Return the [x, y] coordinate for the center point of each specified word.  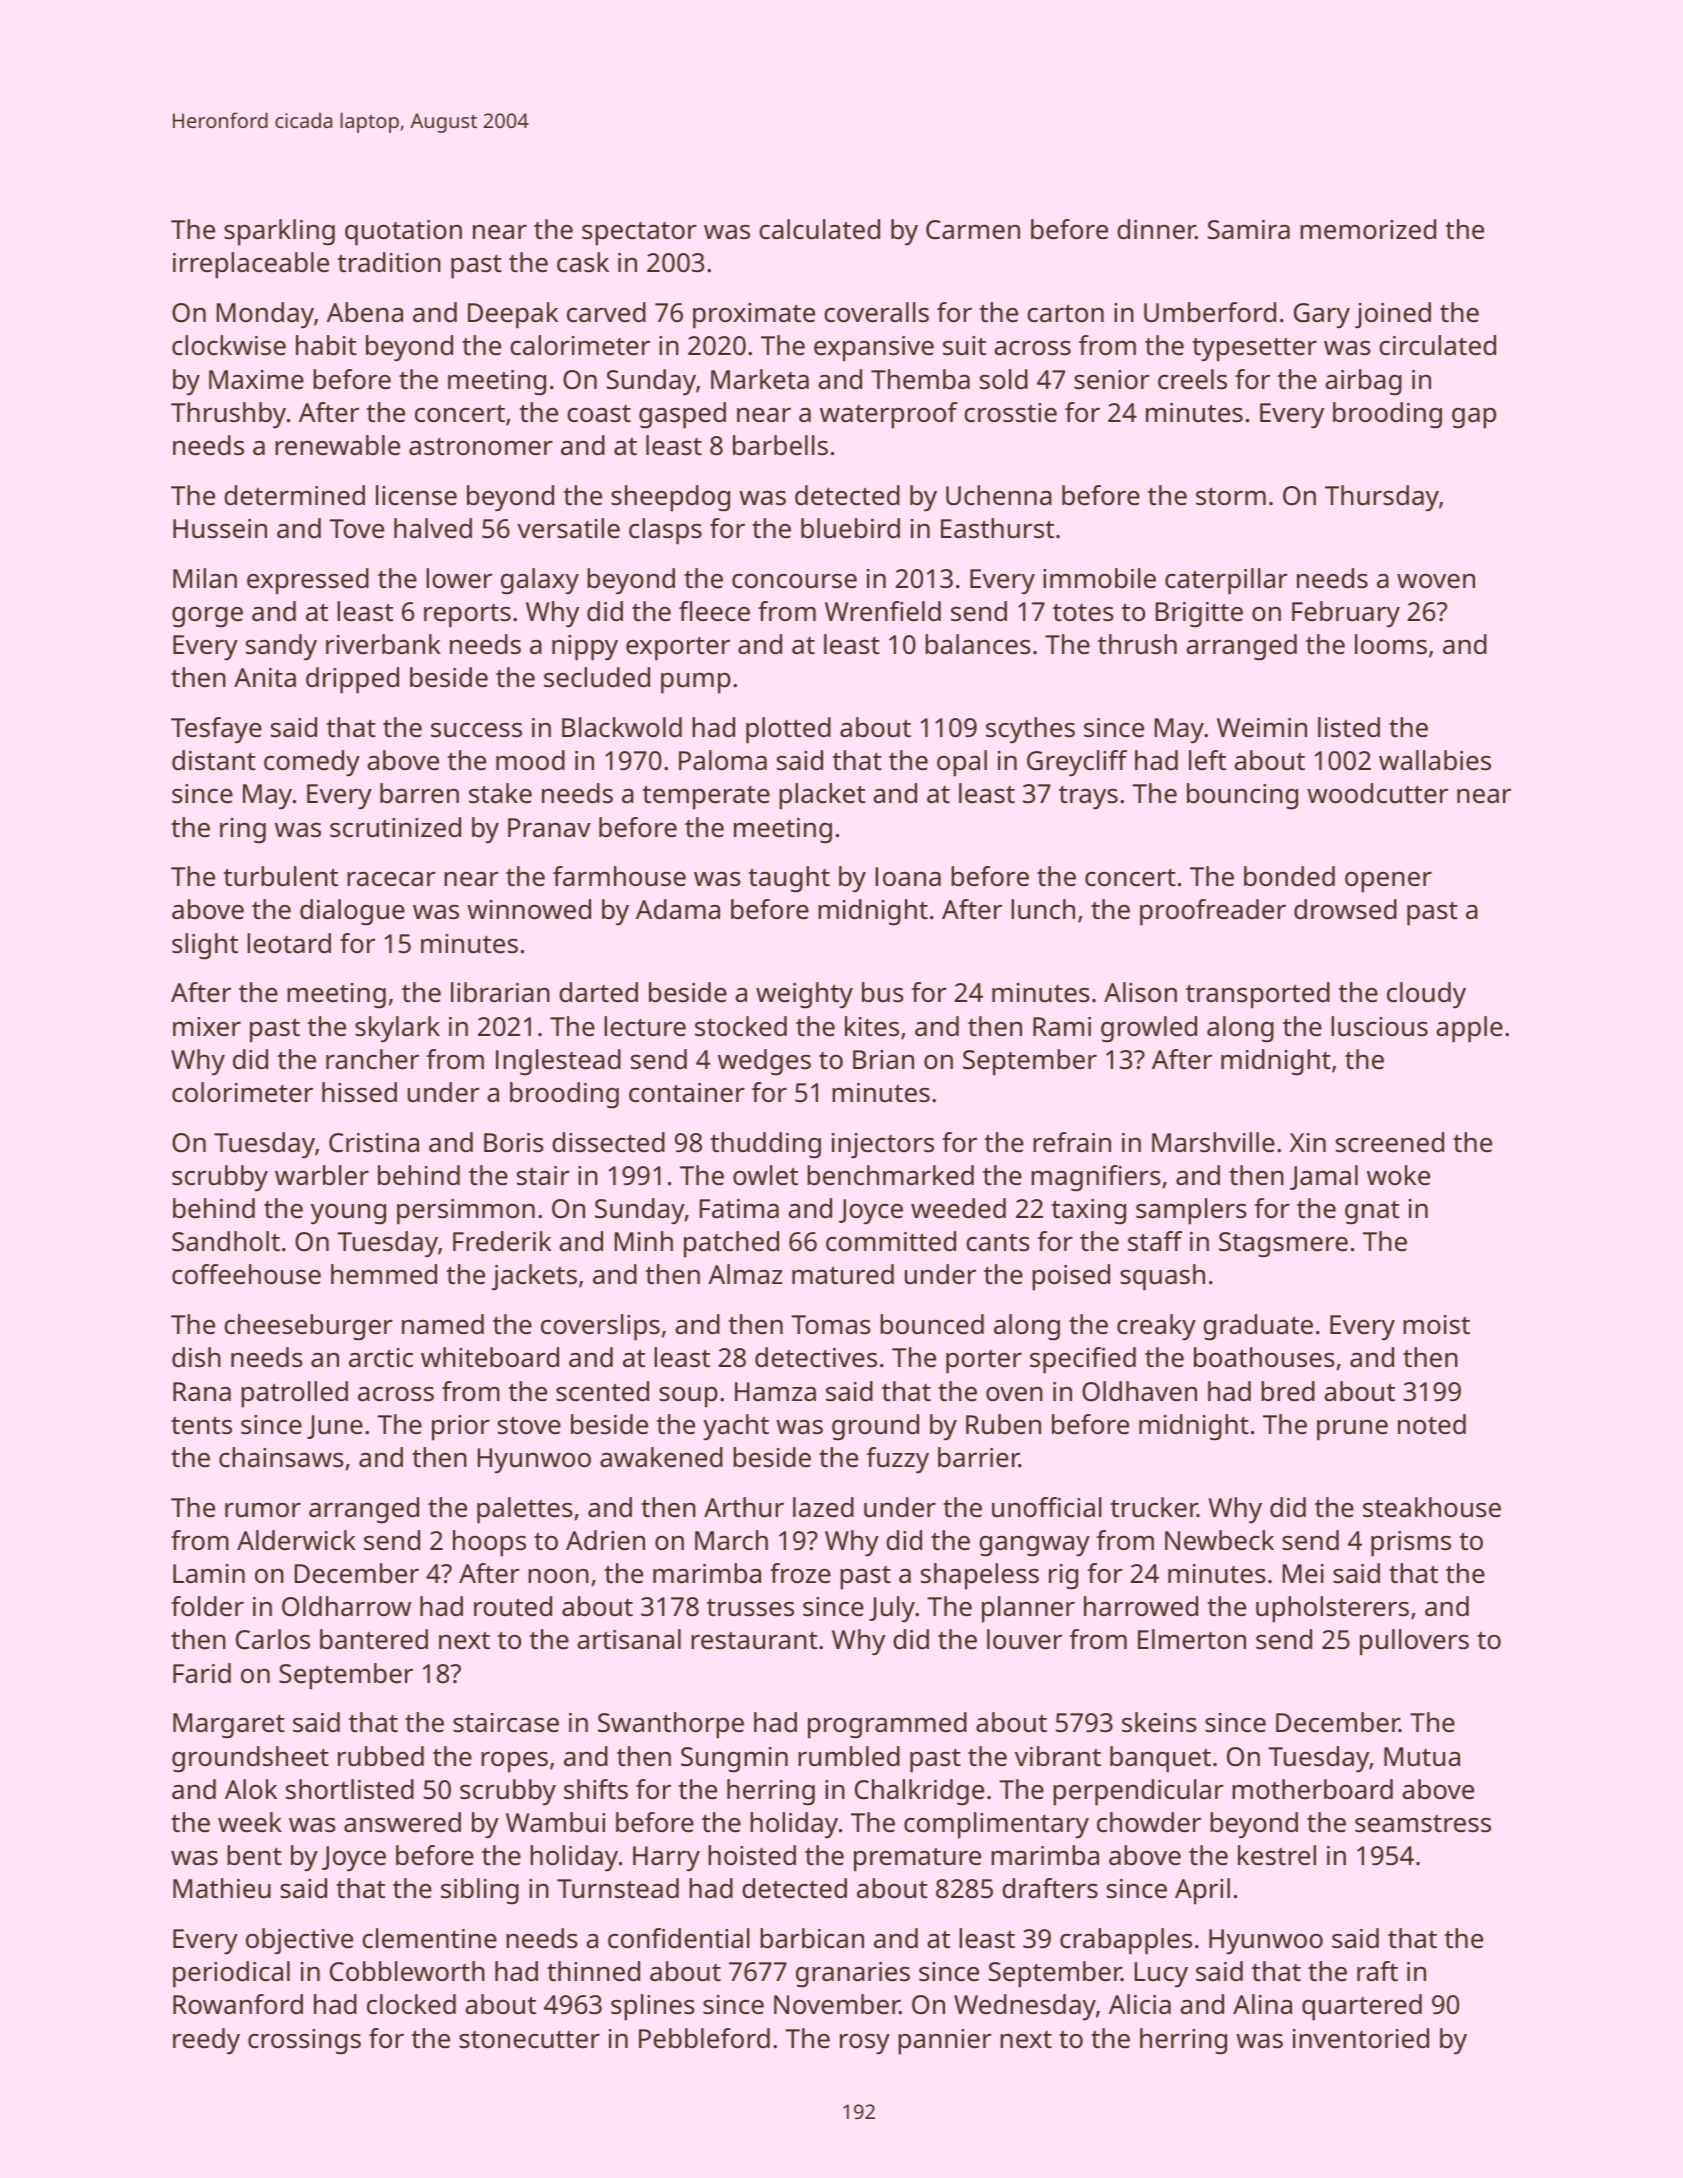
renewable [337, 445]
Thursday [1382, 498]
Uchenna [999, 495]
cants [998, 1243]
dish [196, 1357]
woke [1398, 1175]
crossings [304, 2042]
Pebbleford [704, 2038]
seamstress [1423, 1824]
